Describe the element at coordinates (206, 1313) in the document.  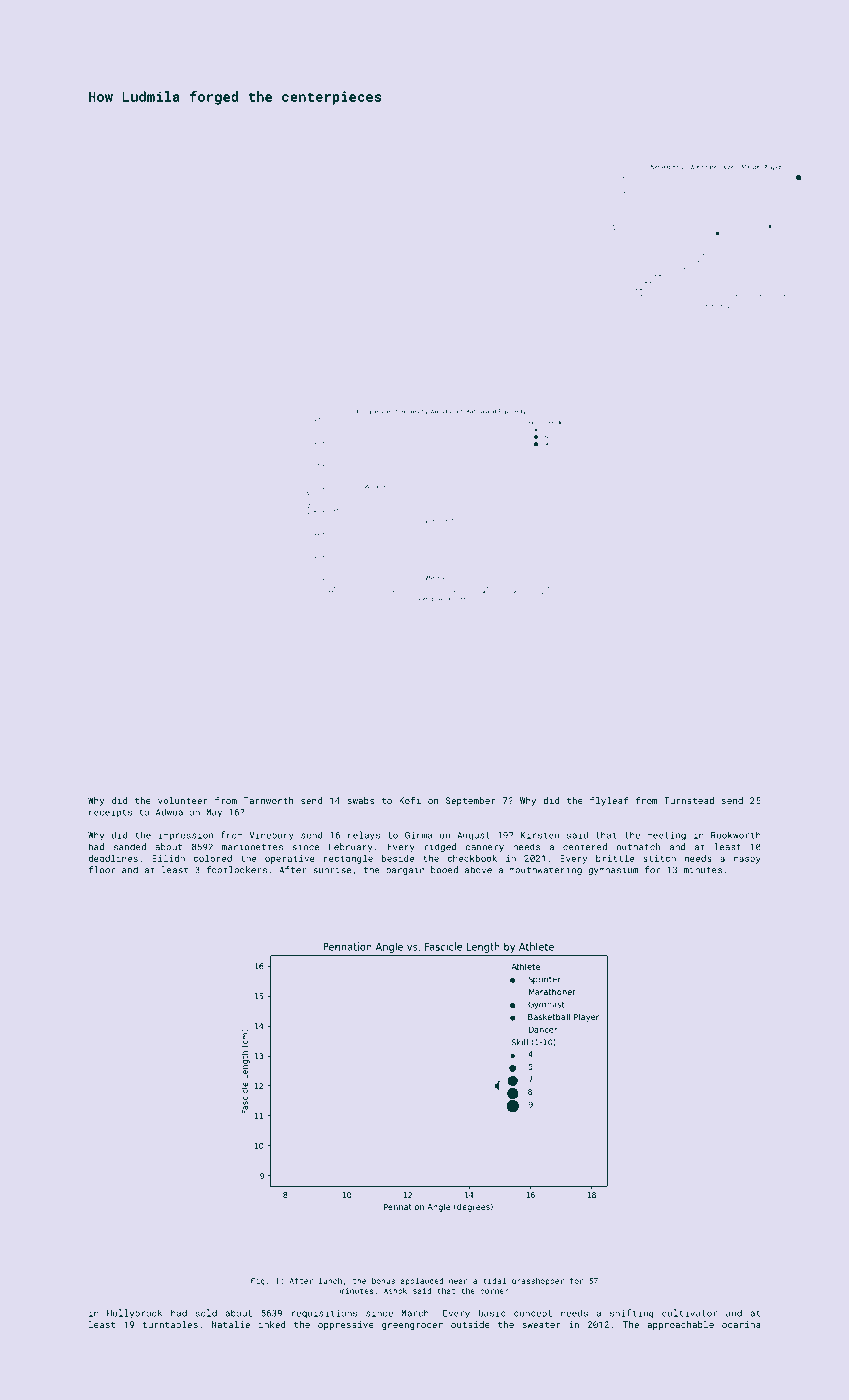
I see `sold` at that location.
